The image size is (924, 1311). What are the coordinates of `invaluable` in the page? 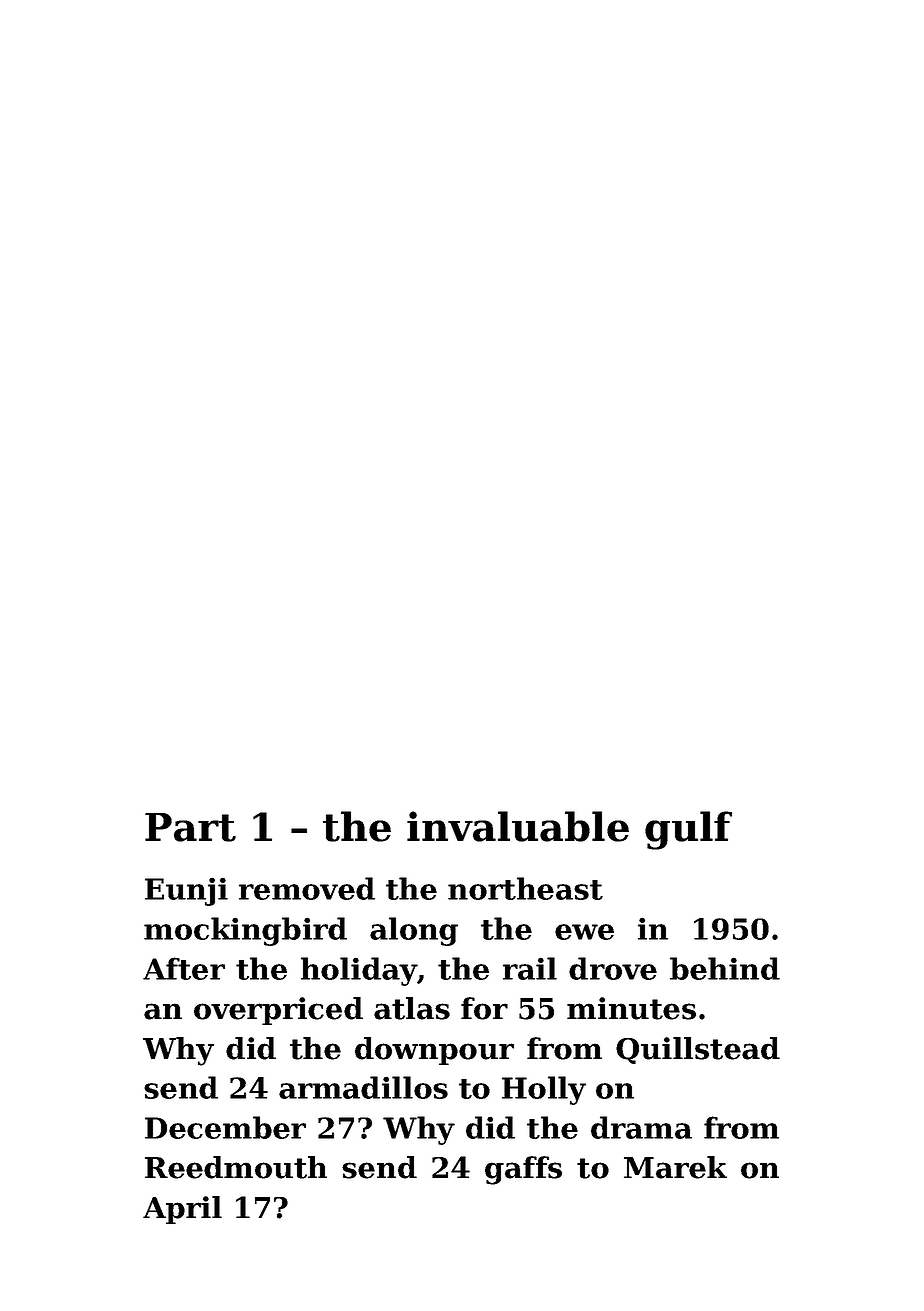 It's located at (518, 826).
